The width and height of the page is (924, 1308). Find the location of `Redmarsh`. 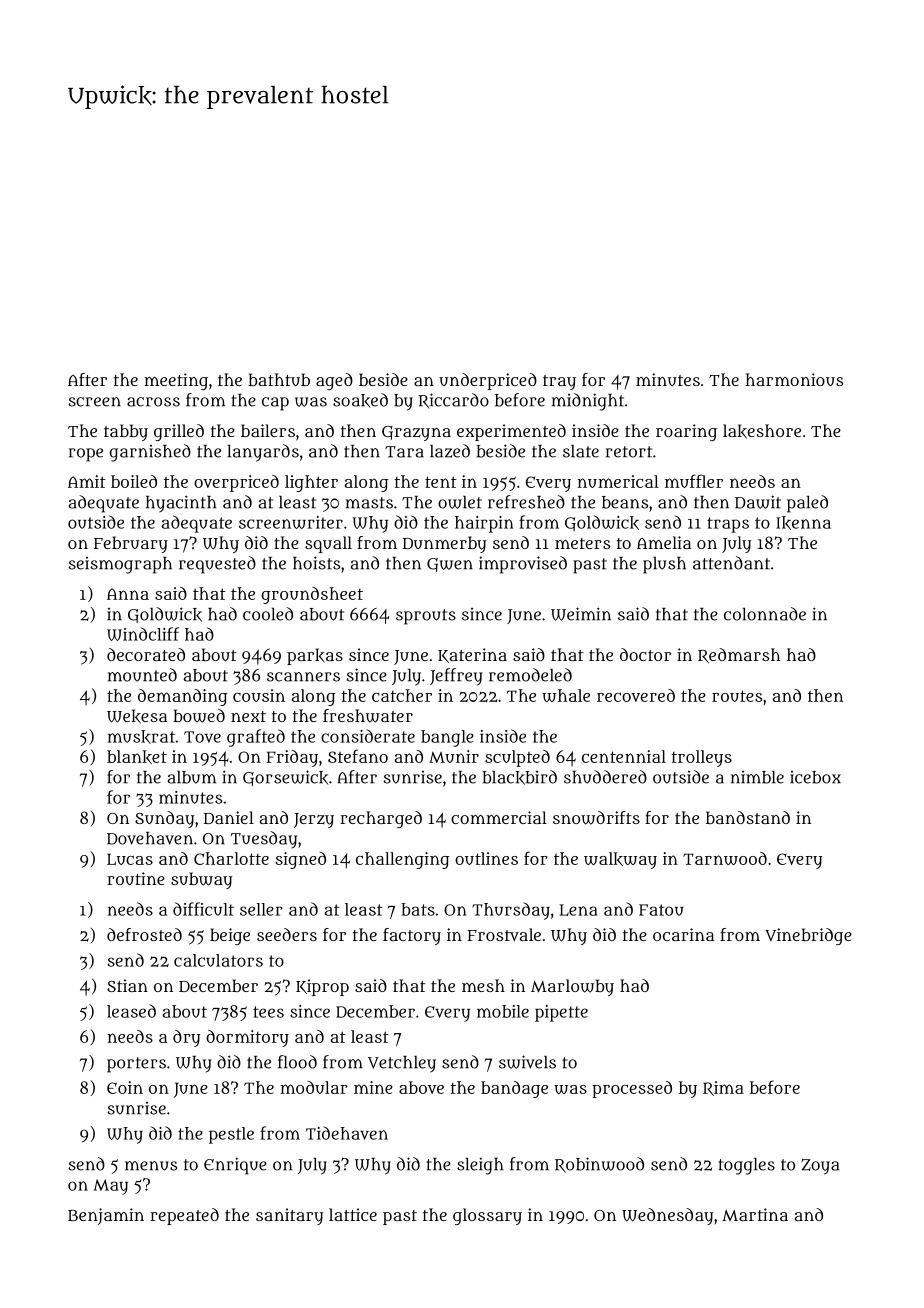

Redmarsh is located at coordinates (739, 655).
